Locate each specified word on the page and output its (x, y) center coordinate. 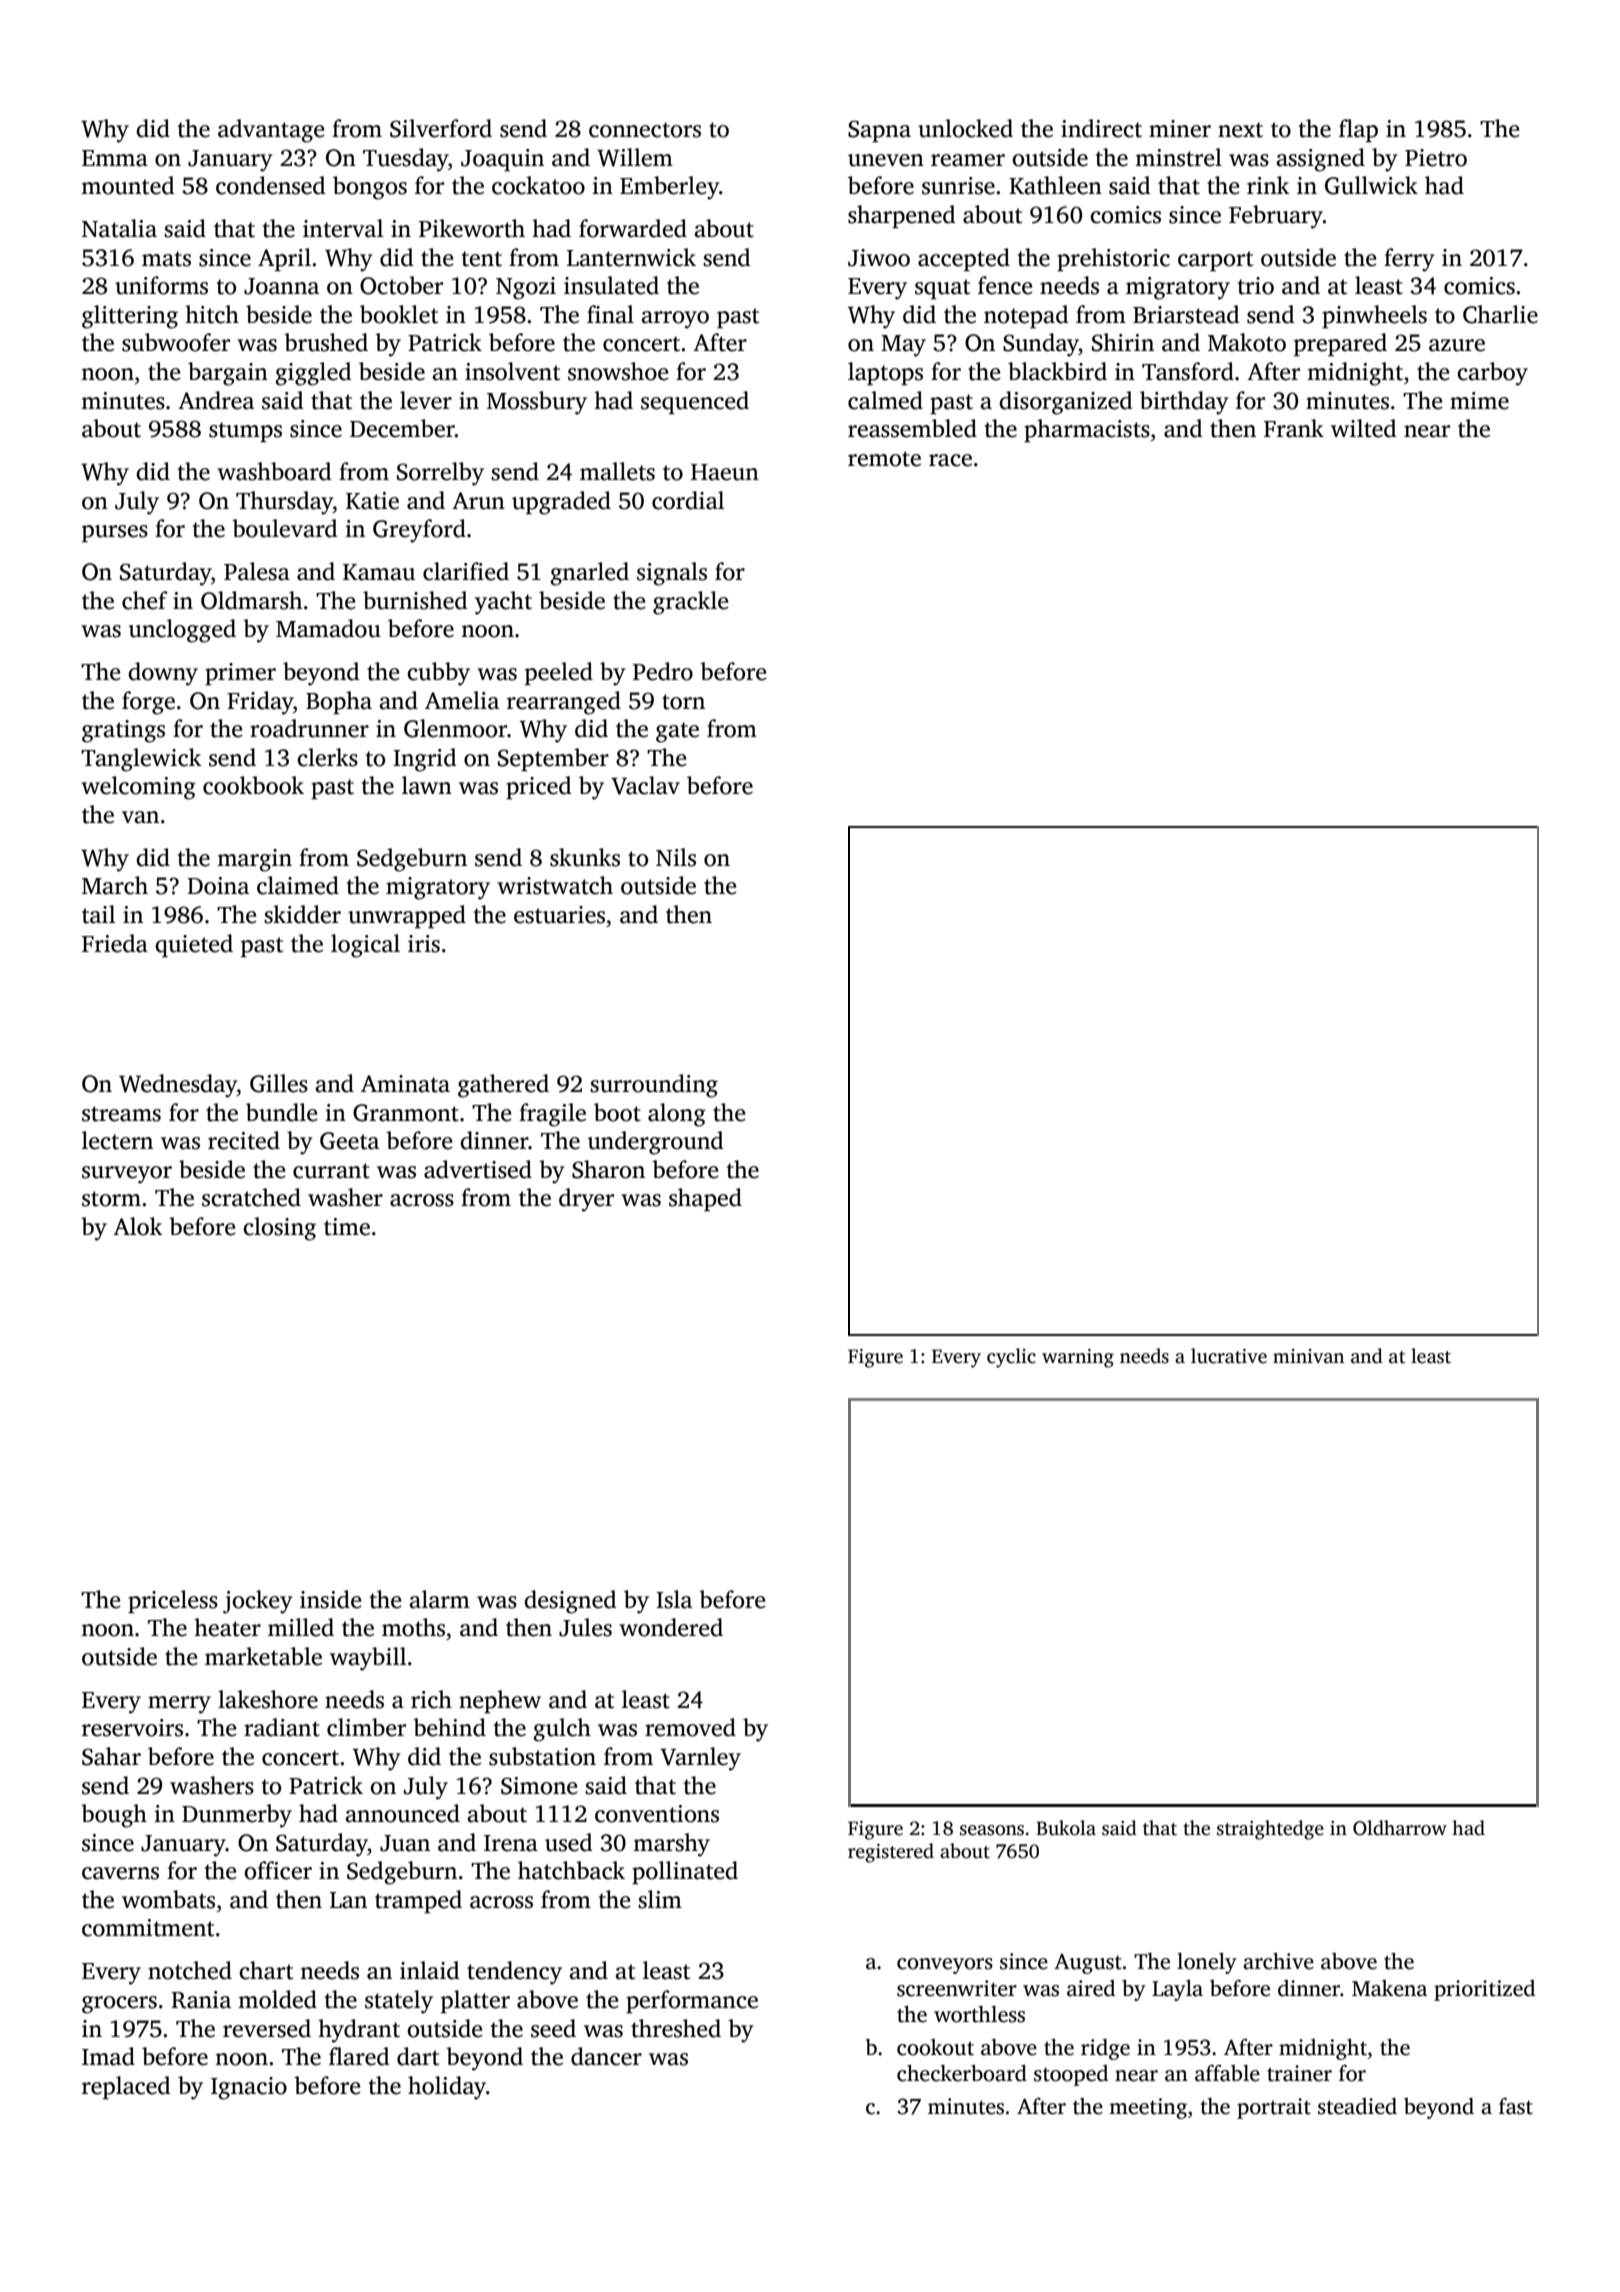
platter (475, 2001)
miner (1180, 129)
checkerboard (962, 2073)
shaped (705, 1199)
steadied (1357, 2106)
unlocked (965, 128)
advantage (271, 131)
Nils (676, 857)
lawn (427, 785)
